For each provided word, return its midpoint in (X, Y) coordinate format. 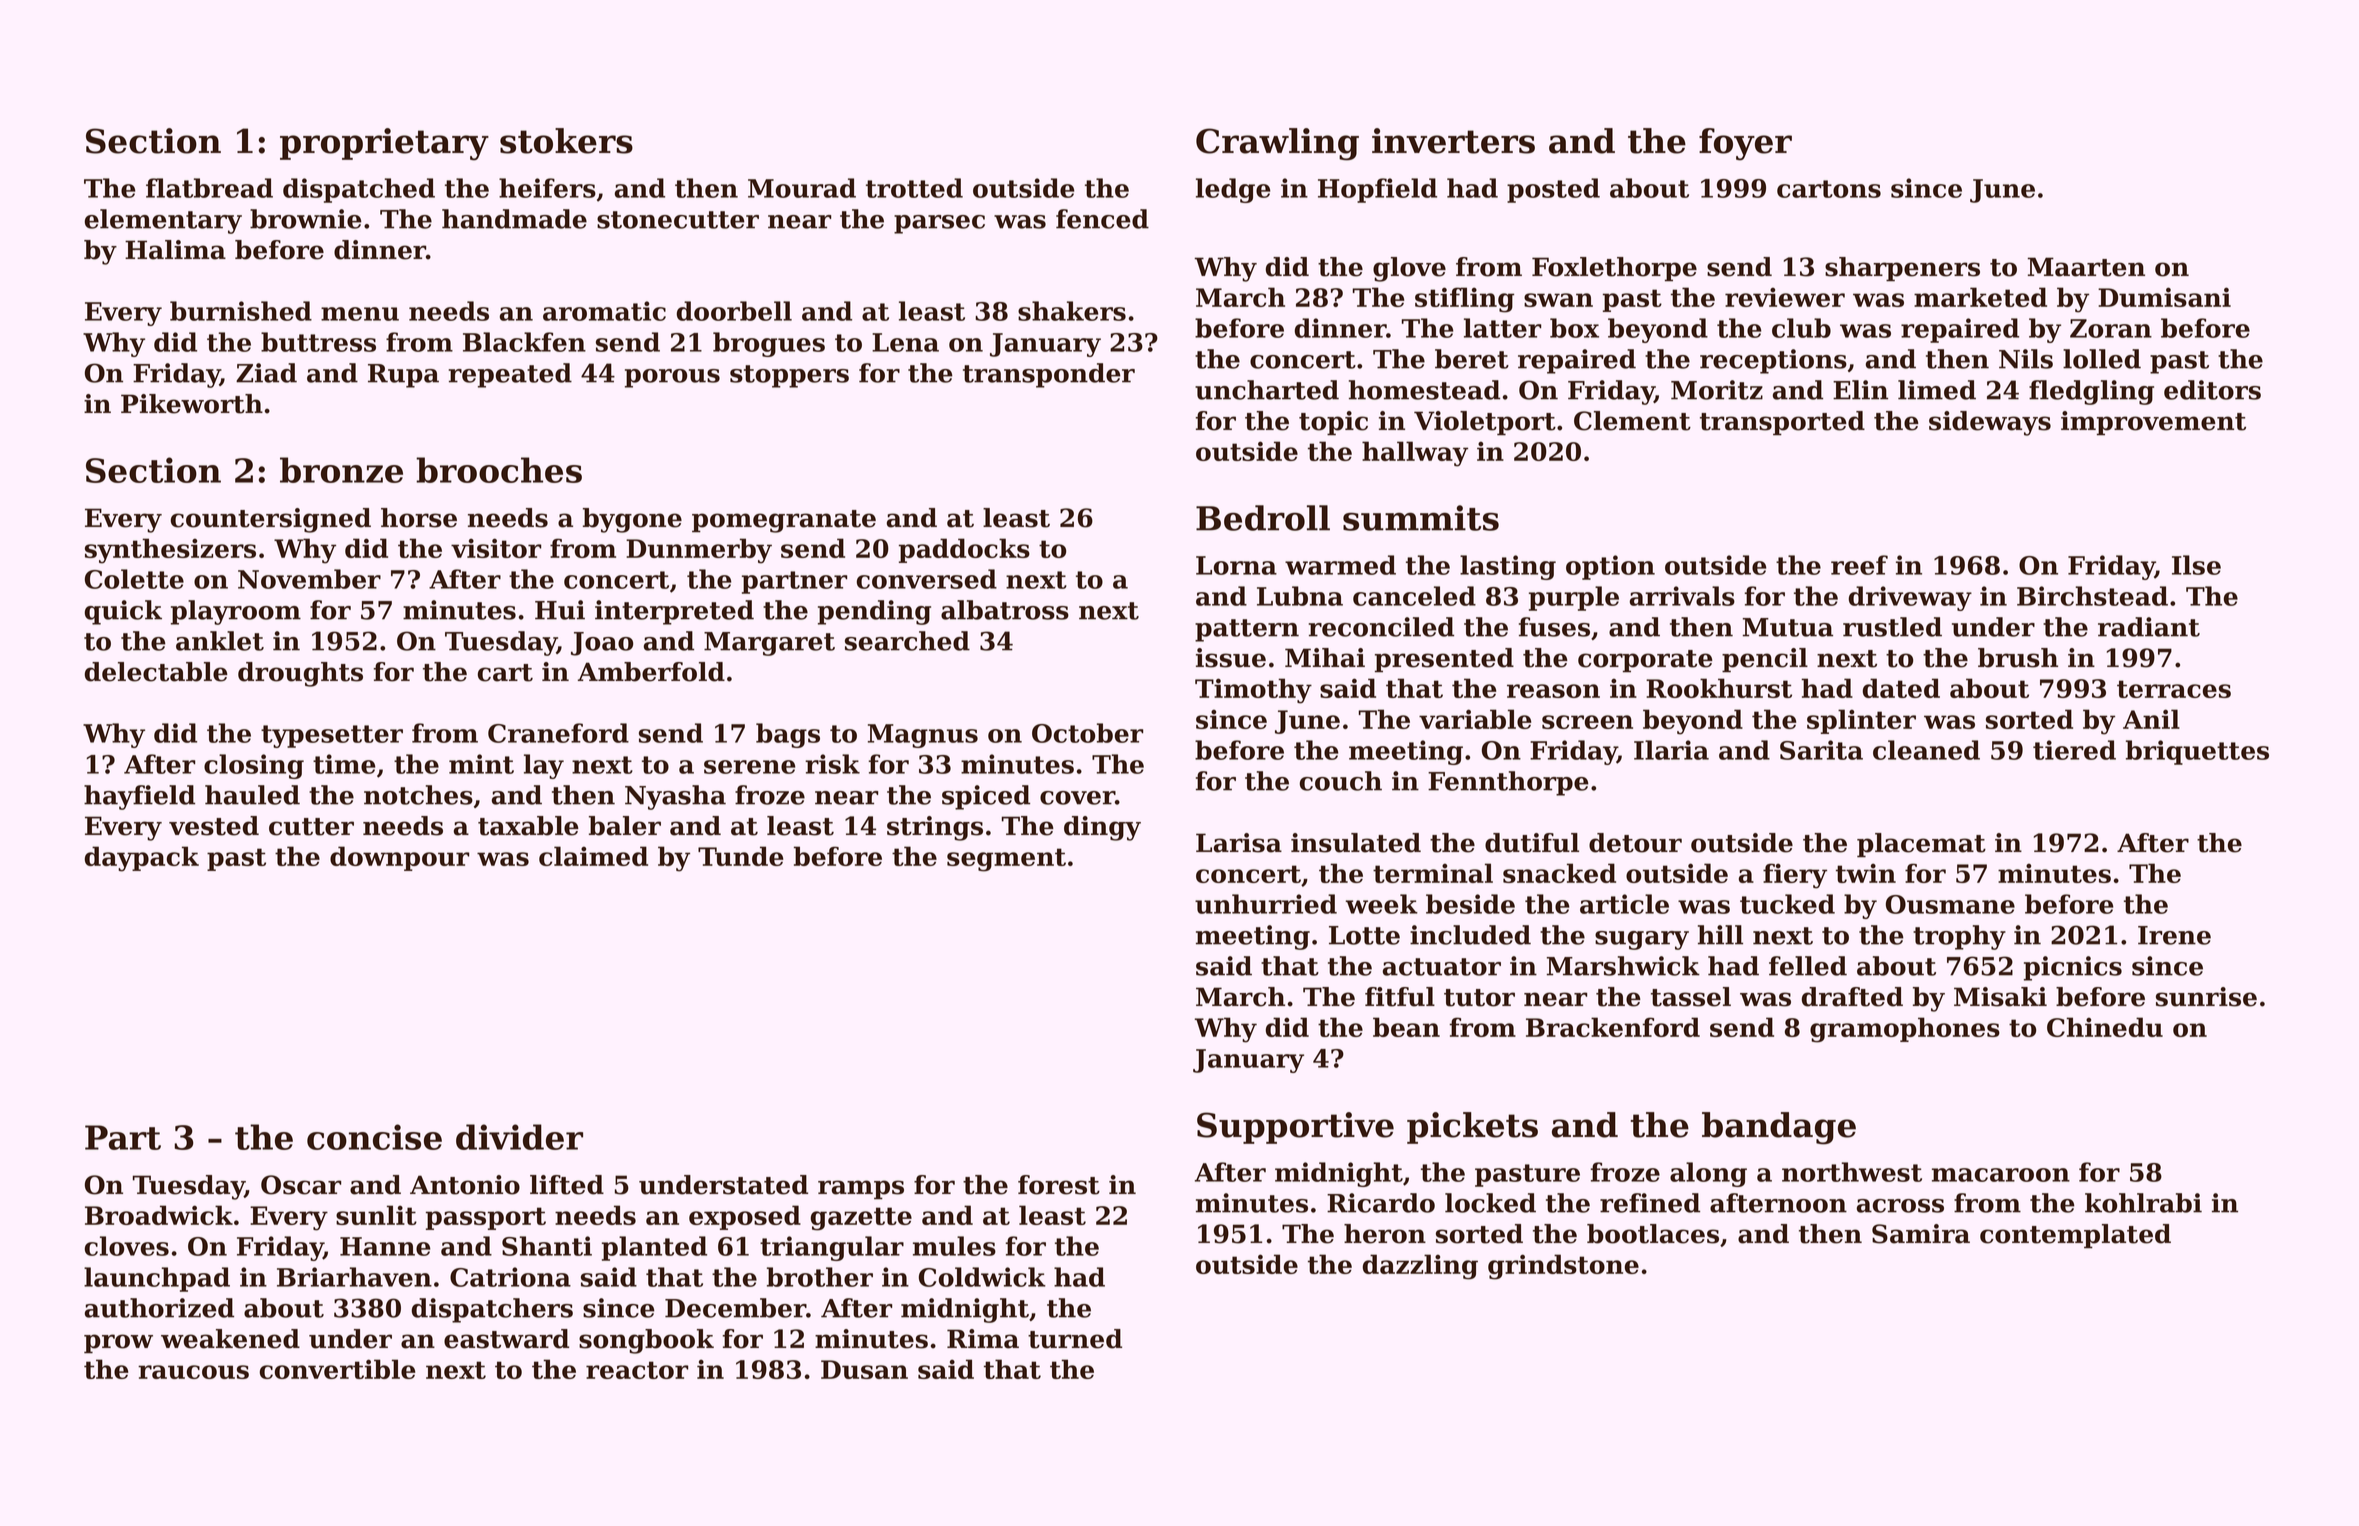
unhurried (1266, 904)
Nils (2026, 359)
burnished (241, 311)
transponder (1049, 375)
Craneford (558, 733)
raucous (193, 1372)
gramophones (1905, 1030)
